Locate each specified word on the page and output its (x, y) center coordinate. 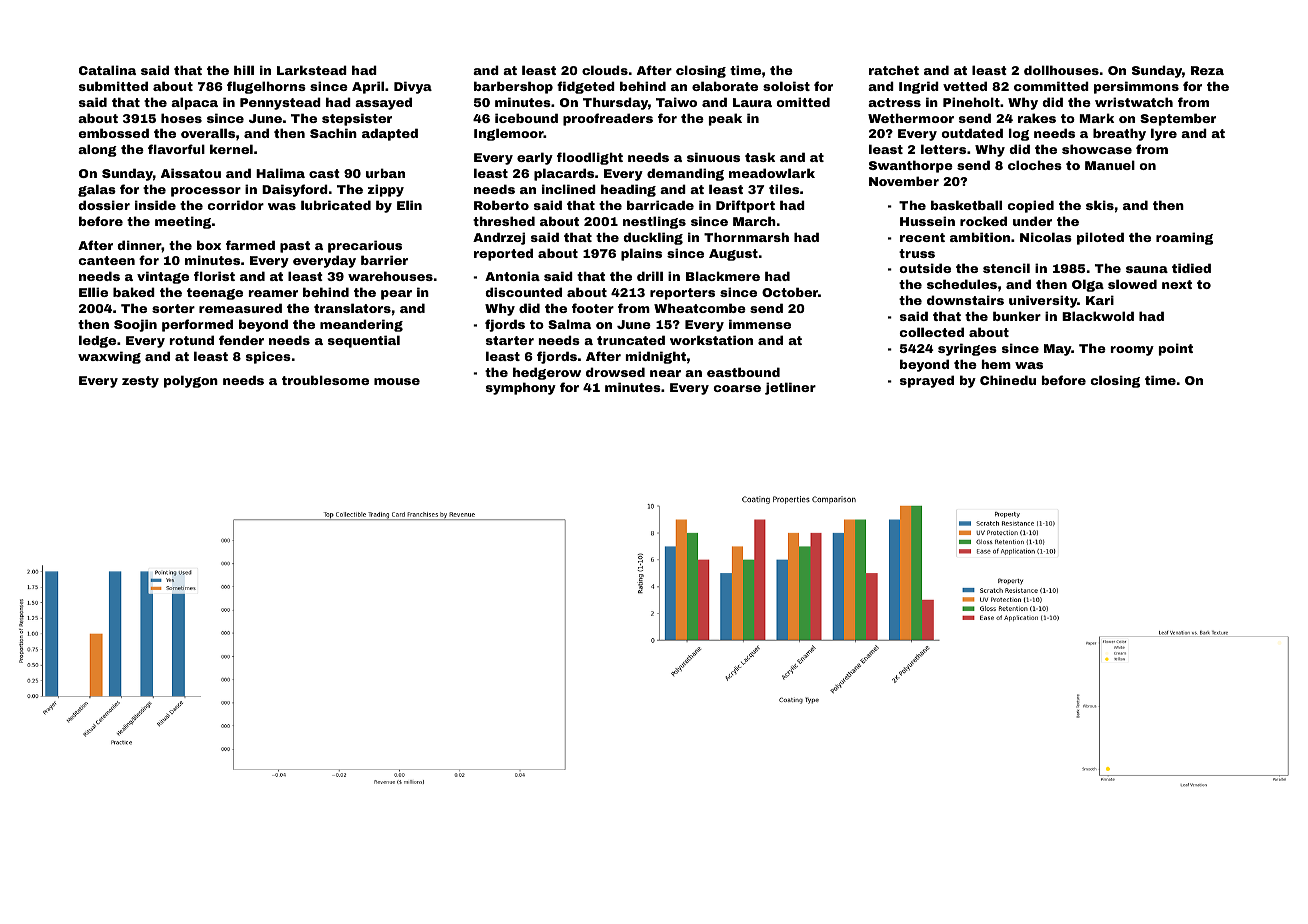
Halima (280, 173)
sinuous (713, 157)
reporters (682, 294)
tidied (1191, 268)
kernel (231, 149)
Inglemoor (509, 134)
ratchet (894, 70)
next (1177, 284)
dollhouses (1061, 70)
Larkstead (312, 70)
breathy (1119, 134)
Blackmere (723, 276)
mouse (397, 381)
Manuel (1110, 165)
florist (214, 276)
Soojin (135, 325)
